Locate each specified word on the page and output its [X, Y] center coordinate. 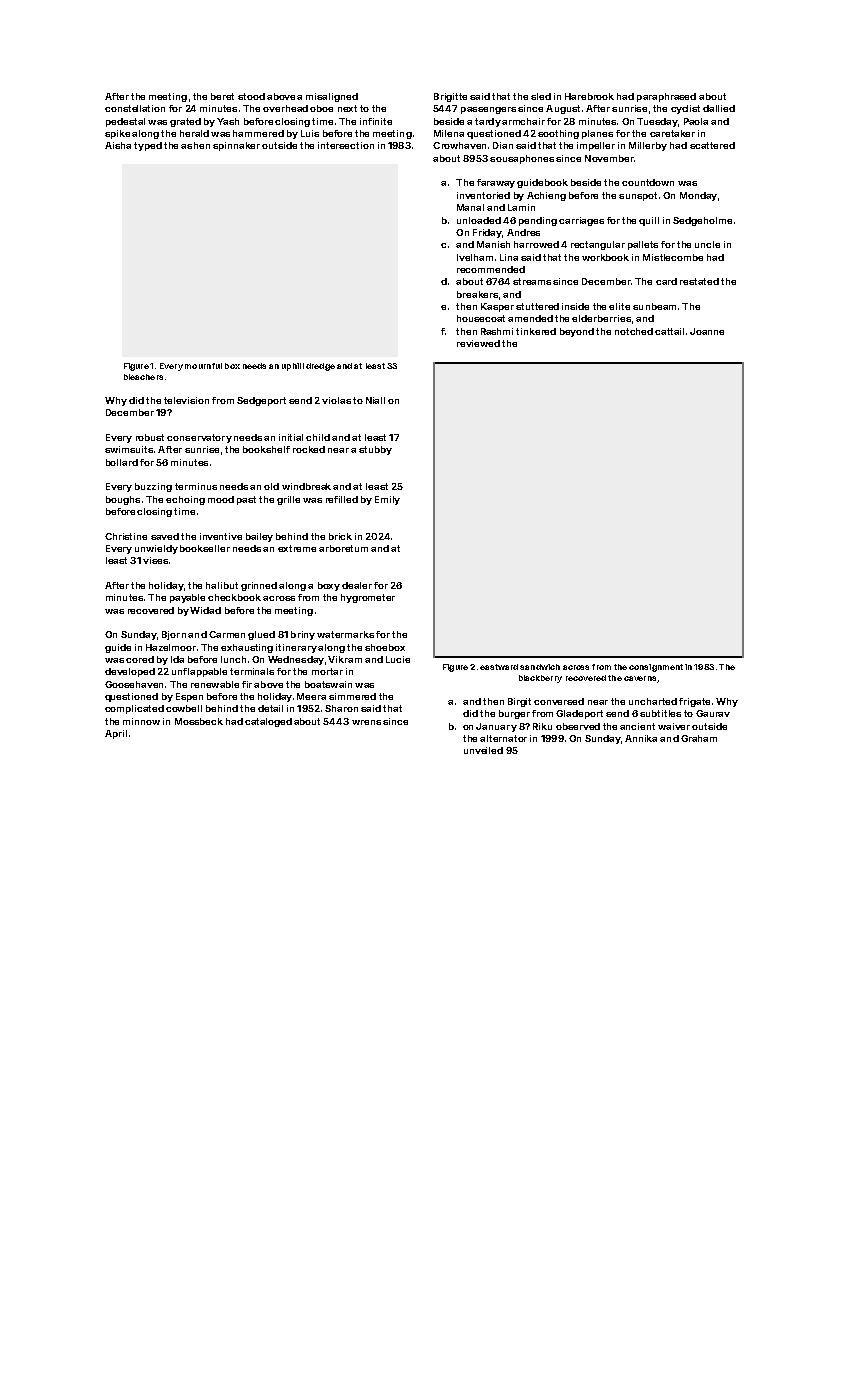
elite [619, 306]
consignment [656, 668]
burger [514, 714]
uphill [293, 367]
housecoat [481, 318]
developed [130, 672]
